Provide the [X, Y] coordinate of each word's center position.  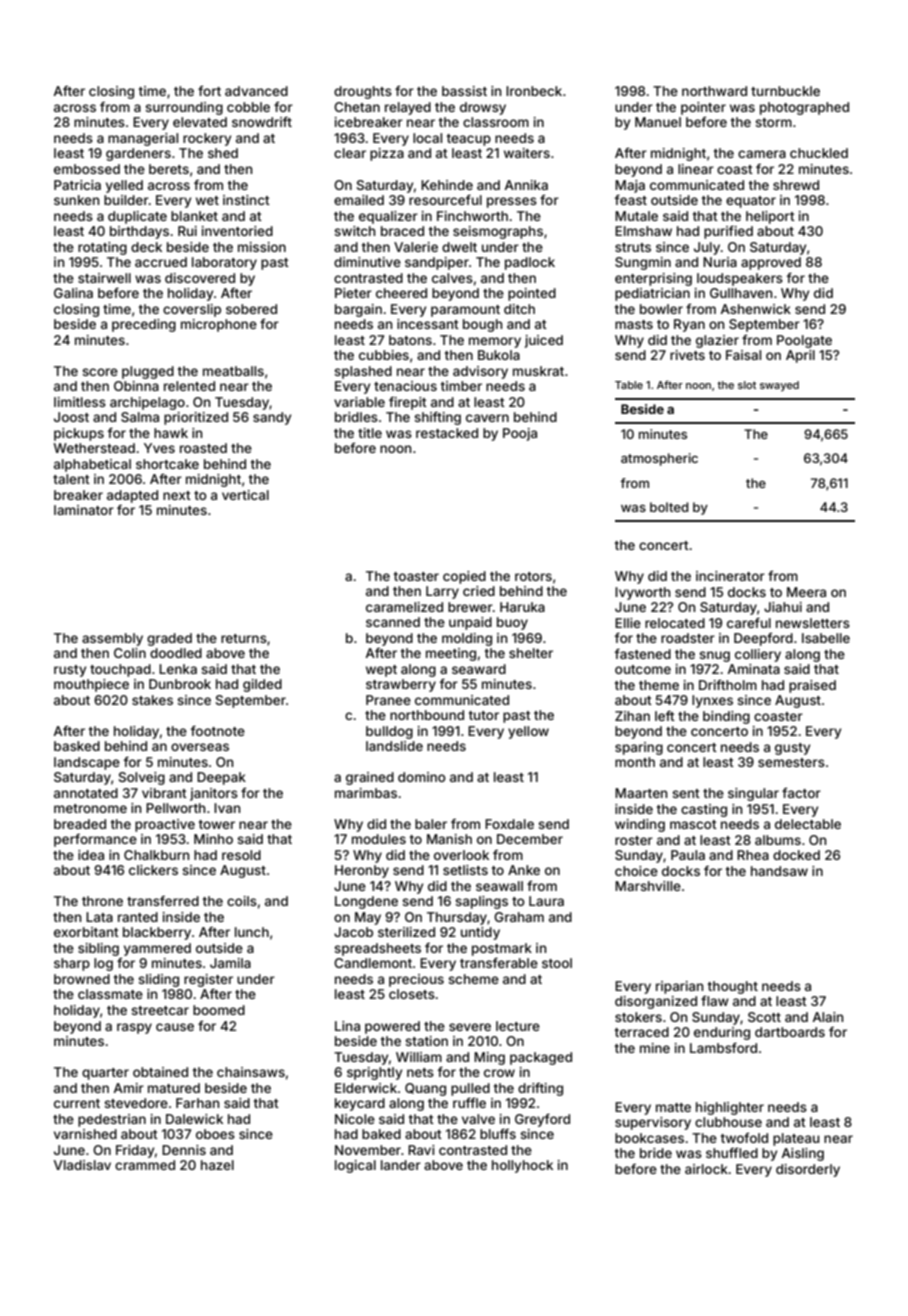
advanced [256, 91]
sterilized [406, 932]
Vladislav [82, 1165]
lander [401, 1165]
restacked [447, 433]
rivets [687, 355]
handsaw [779, 871]
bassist [464, 91]
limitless [80, 402]
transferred [163, 901]
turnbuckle [785, 91]
